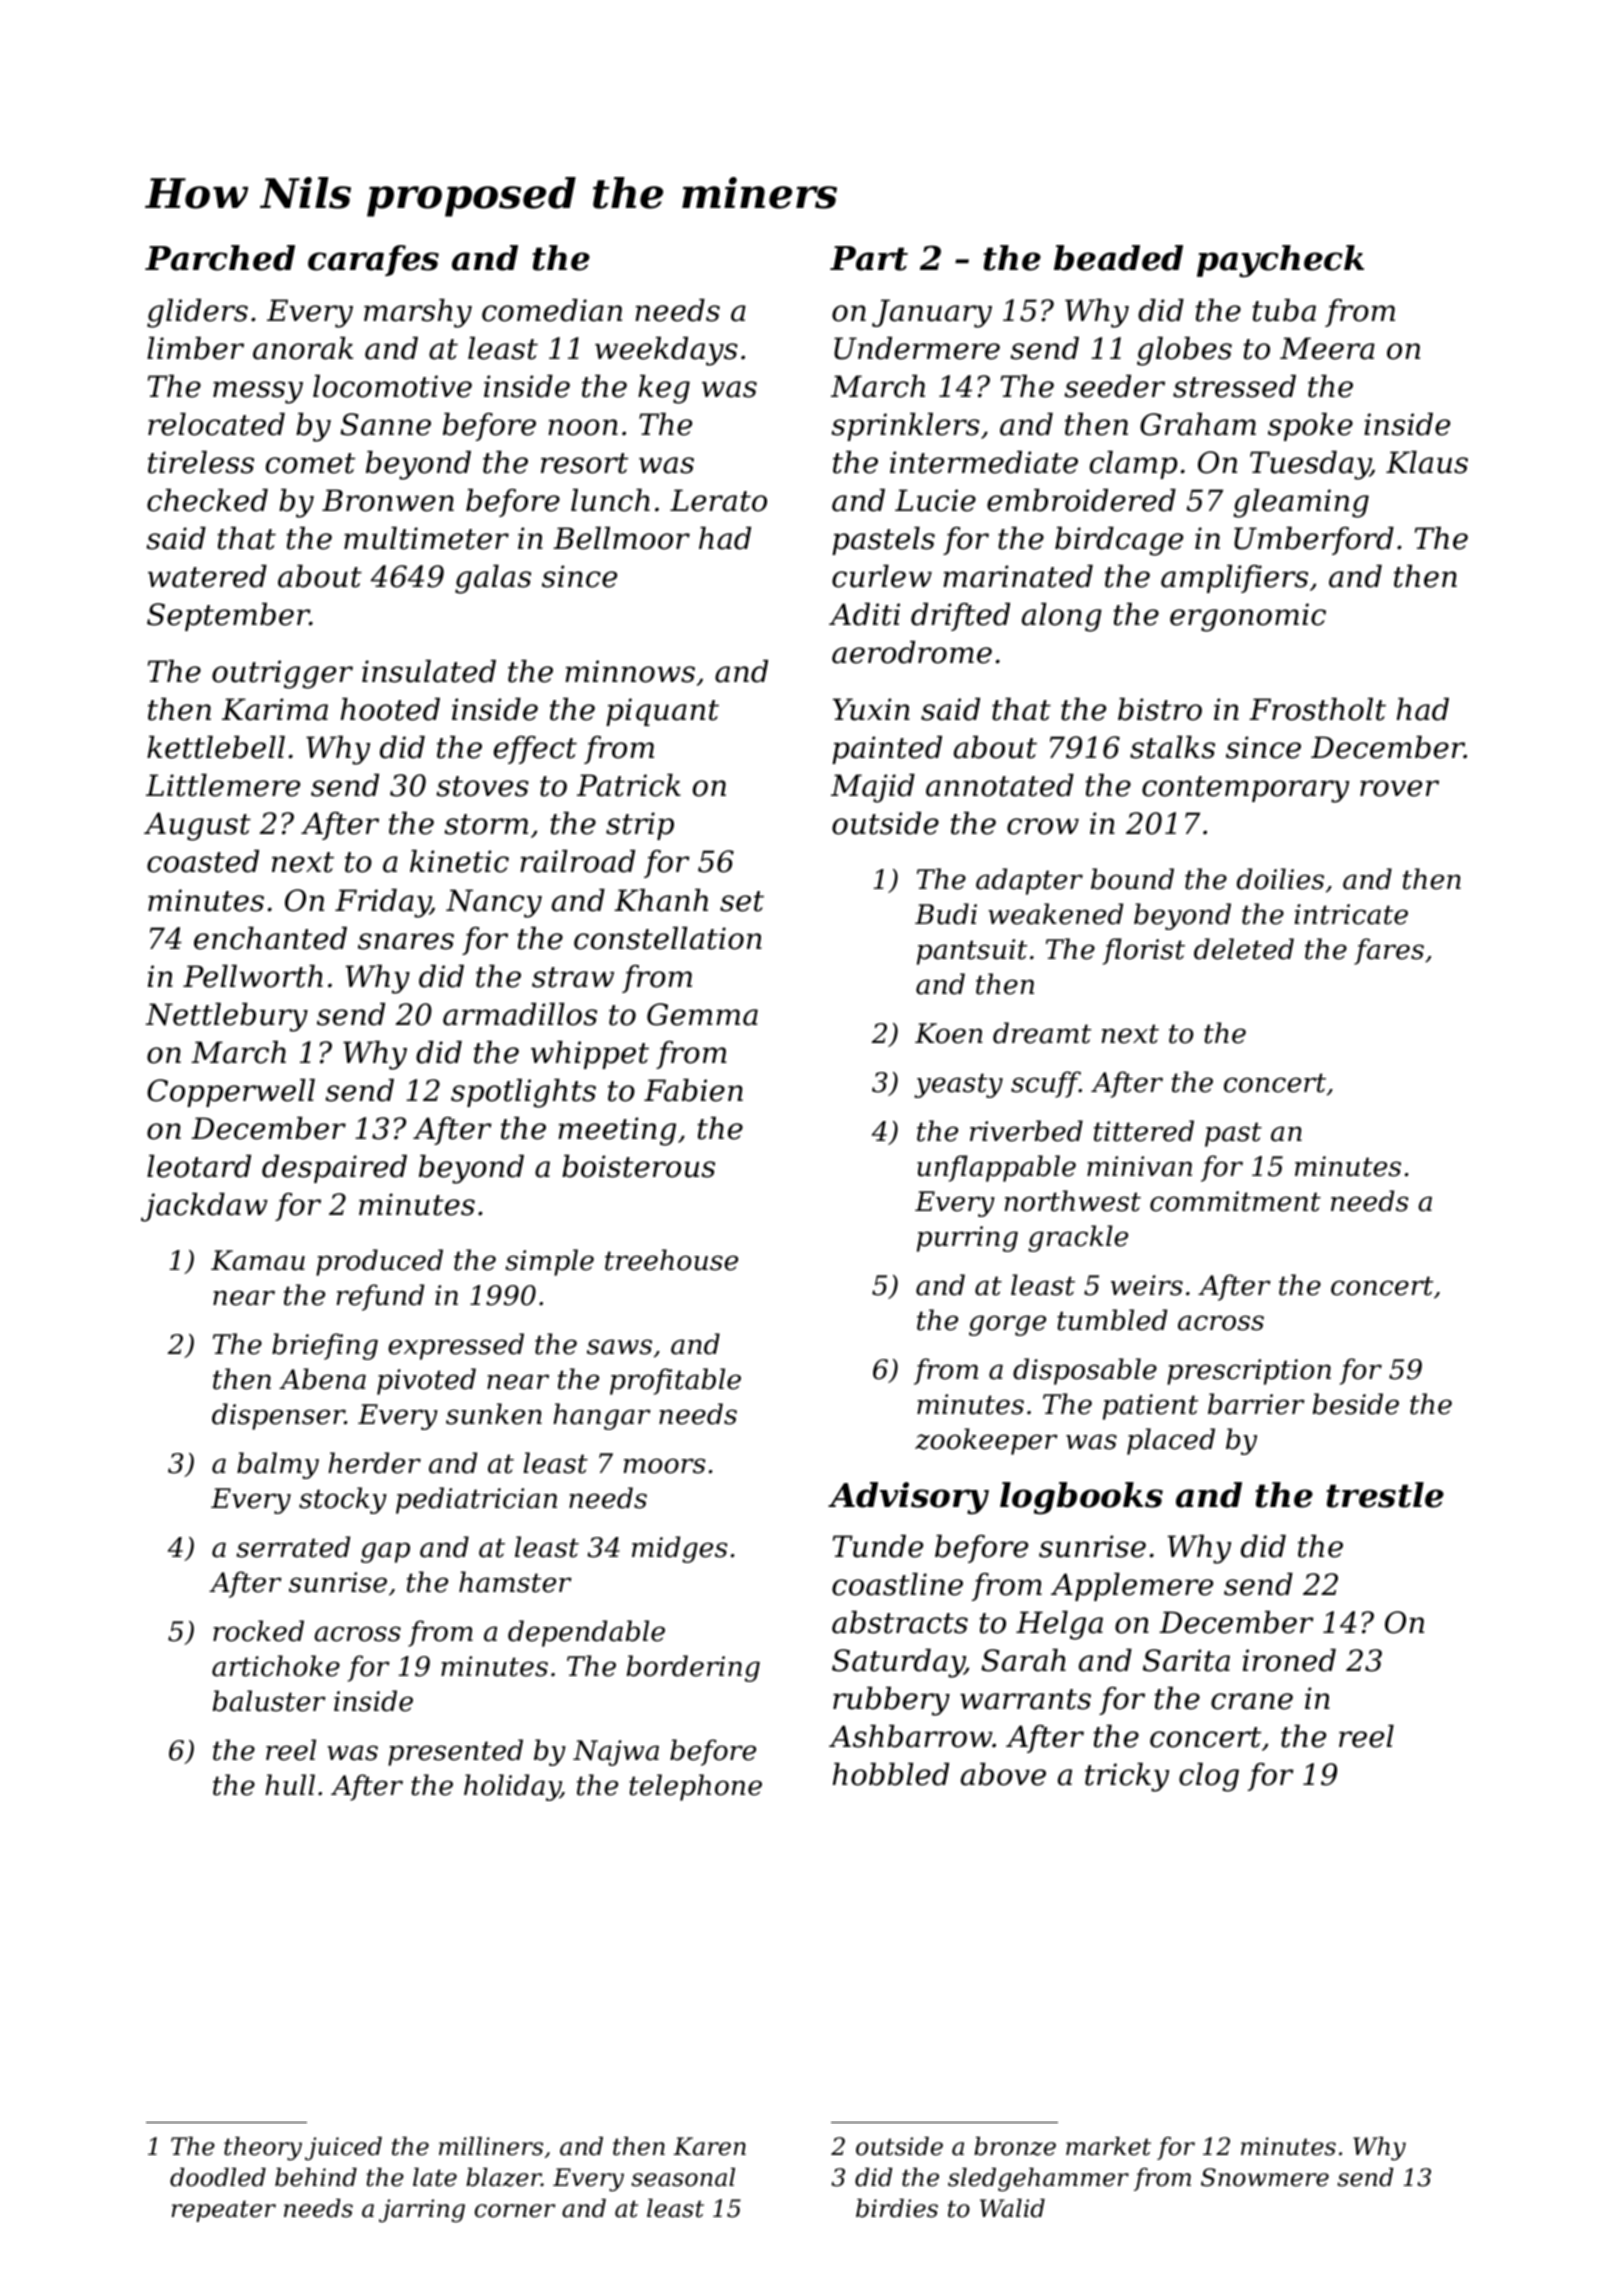  Describe the element at coordinates (1118, 258) in the page. I see `beaded` at that location.
